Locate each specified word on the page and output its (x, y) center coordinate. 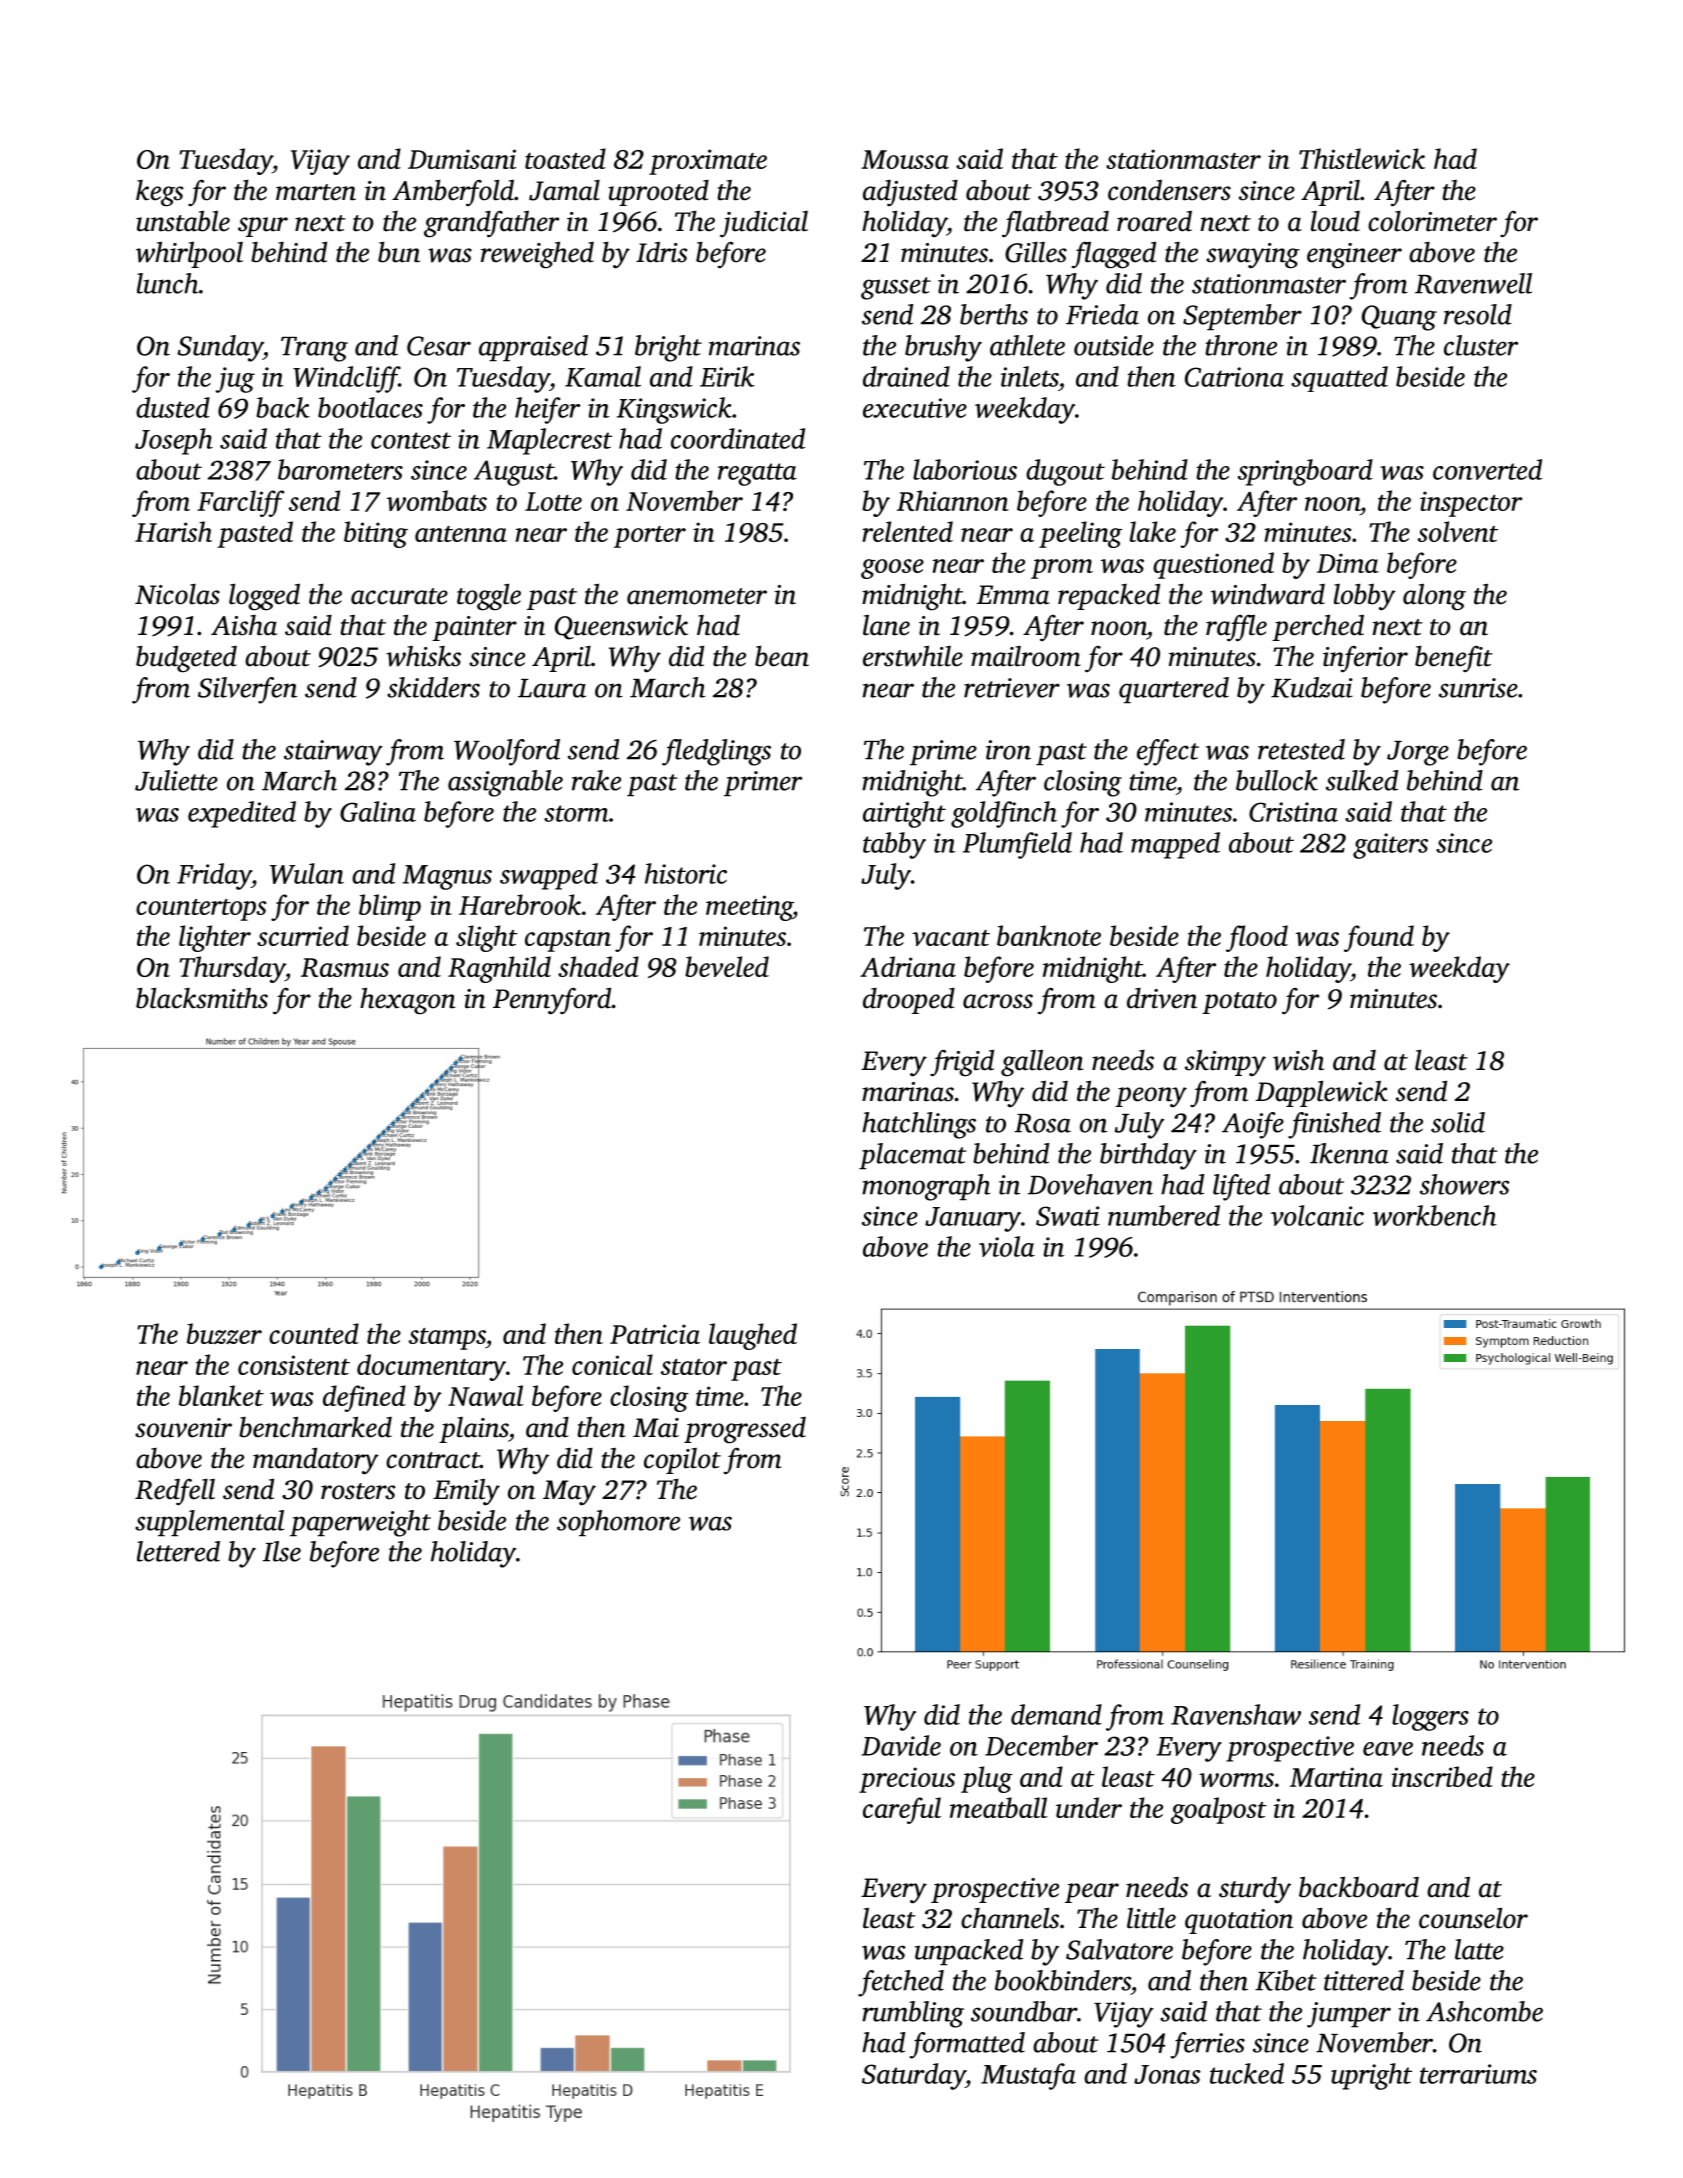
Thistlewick (1362, 158)
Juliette (176, 780)
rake (596, 780)
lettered (178, 1551)
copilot (682, 1461)
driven (1162, 998)
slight (487, 938)
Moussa (905, 159)
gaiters (1390, 846)
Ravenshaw (1236, 1714)
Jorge (1418, 753)
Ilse (282, 1551)
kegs (159, 193)
